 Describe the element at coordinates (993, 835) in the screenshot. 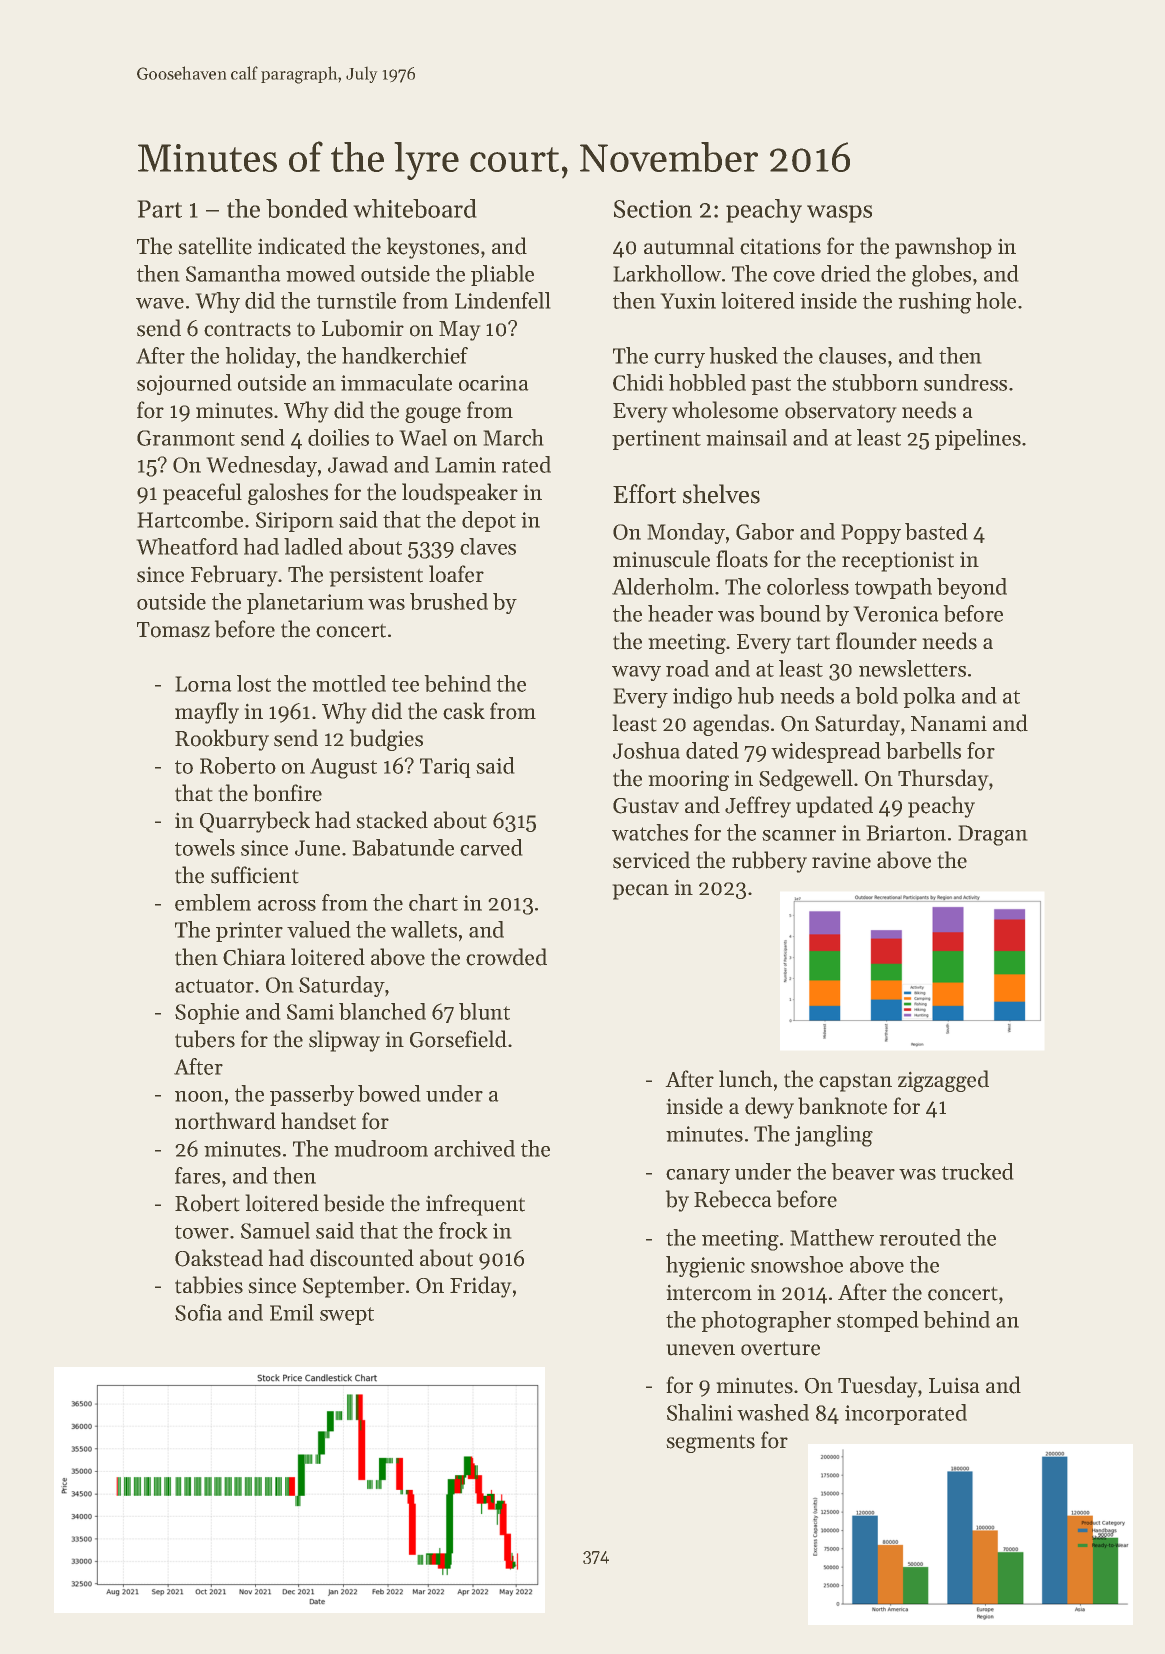

I see `Dragan` at that location.
